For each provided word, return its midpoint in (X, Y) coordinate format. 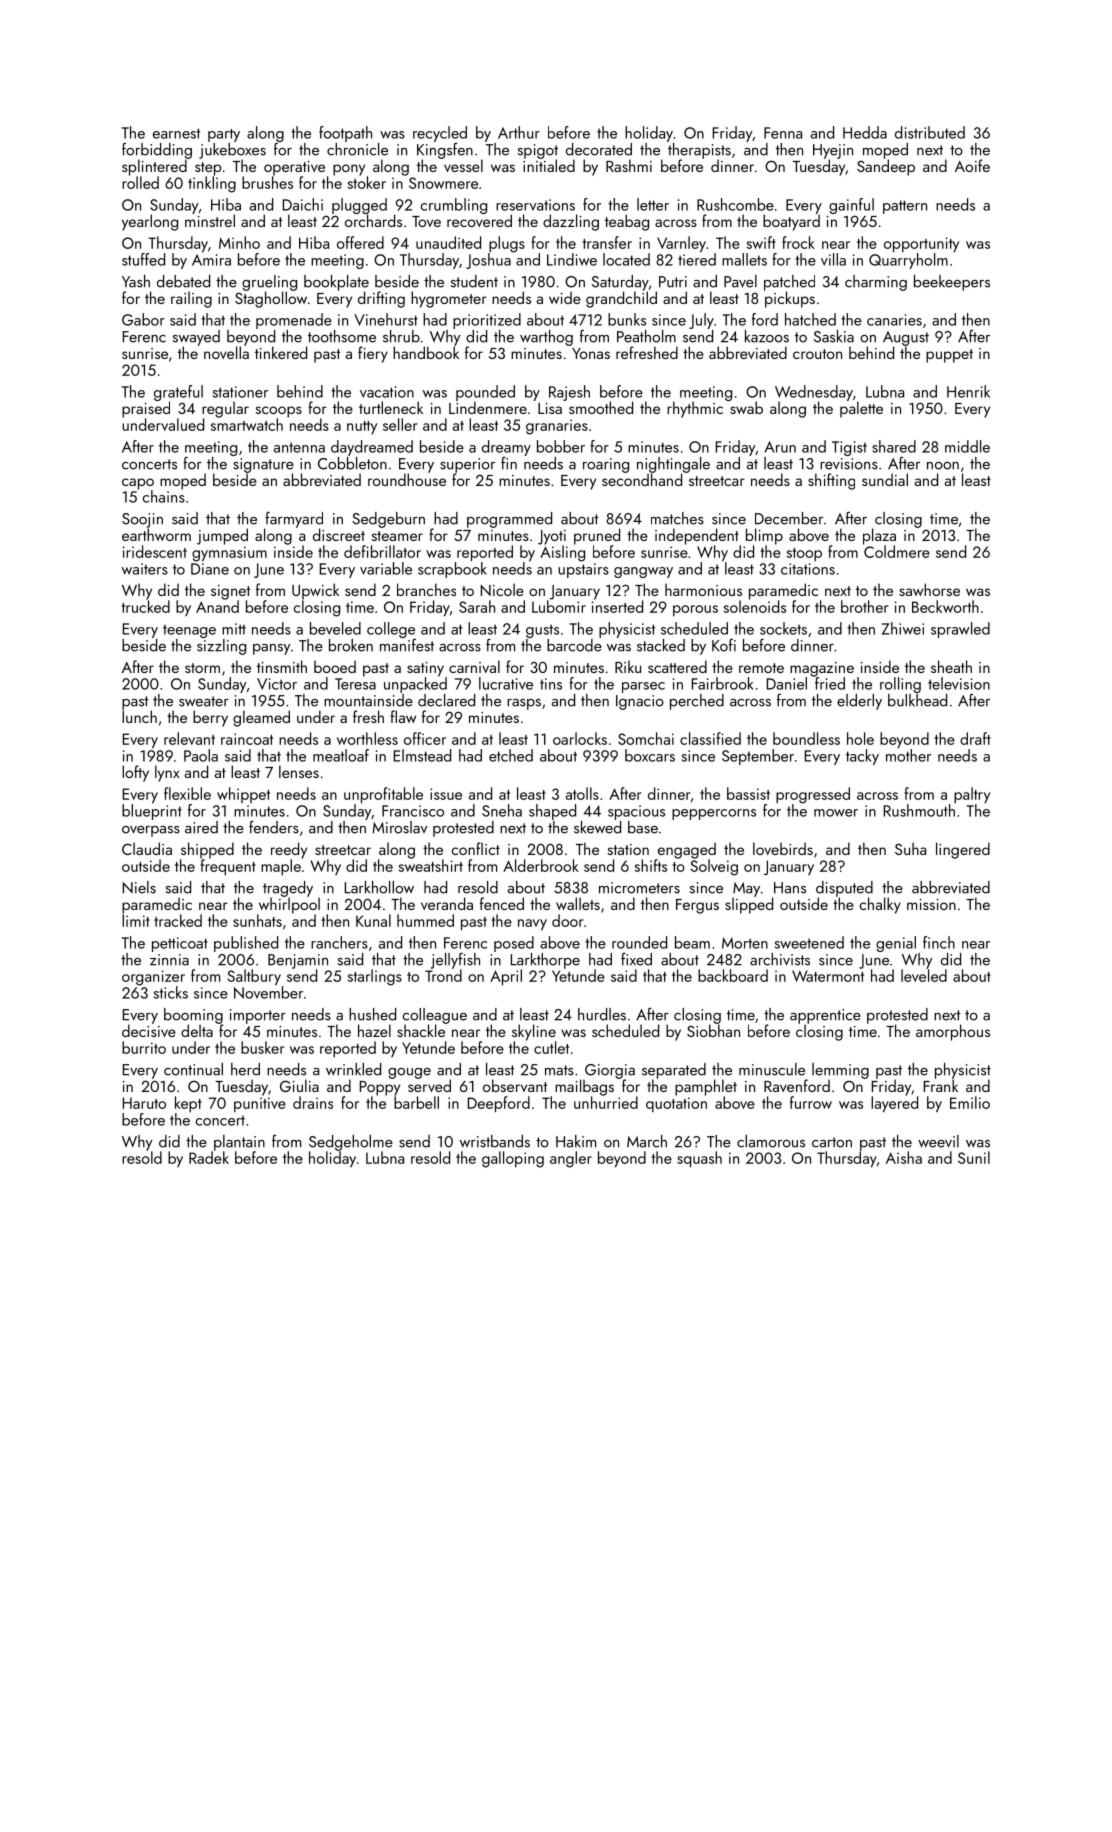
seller (400, 424)
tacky (862, 757)
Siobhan (713, 1030)
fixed (636, 959)
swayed (196, 338)
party (224, 135)
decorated (599, 149)
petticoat (180, 944)
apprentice (825, 1016)
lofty (135, 773)
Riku (628, 666)
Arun (780, 447)
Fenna (783, 133)
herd (245, 1069)
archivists (780, 959)
